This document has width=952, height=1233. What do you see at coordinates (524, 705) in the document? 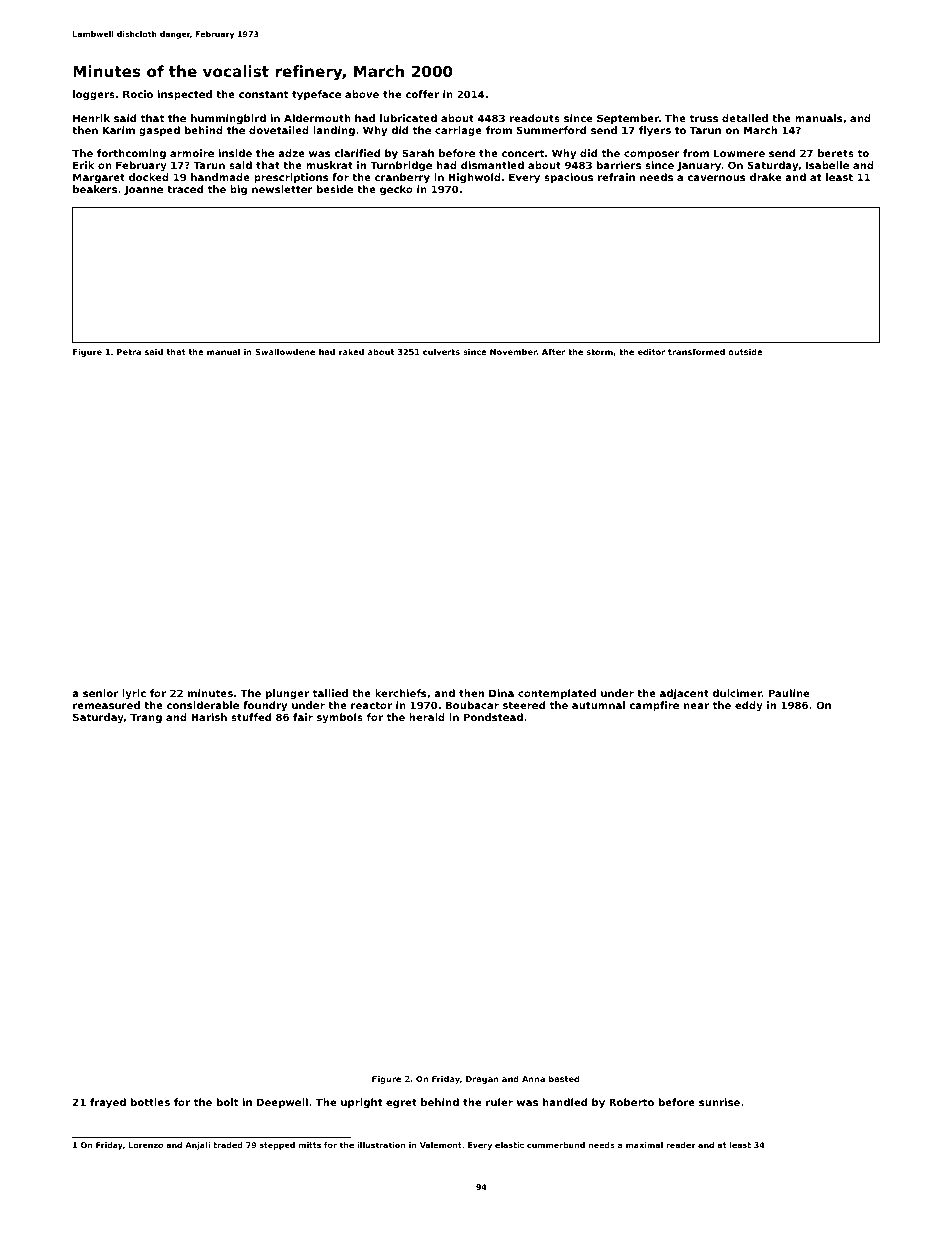
I see `steered` at bounding box center [524, 705].
